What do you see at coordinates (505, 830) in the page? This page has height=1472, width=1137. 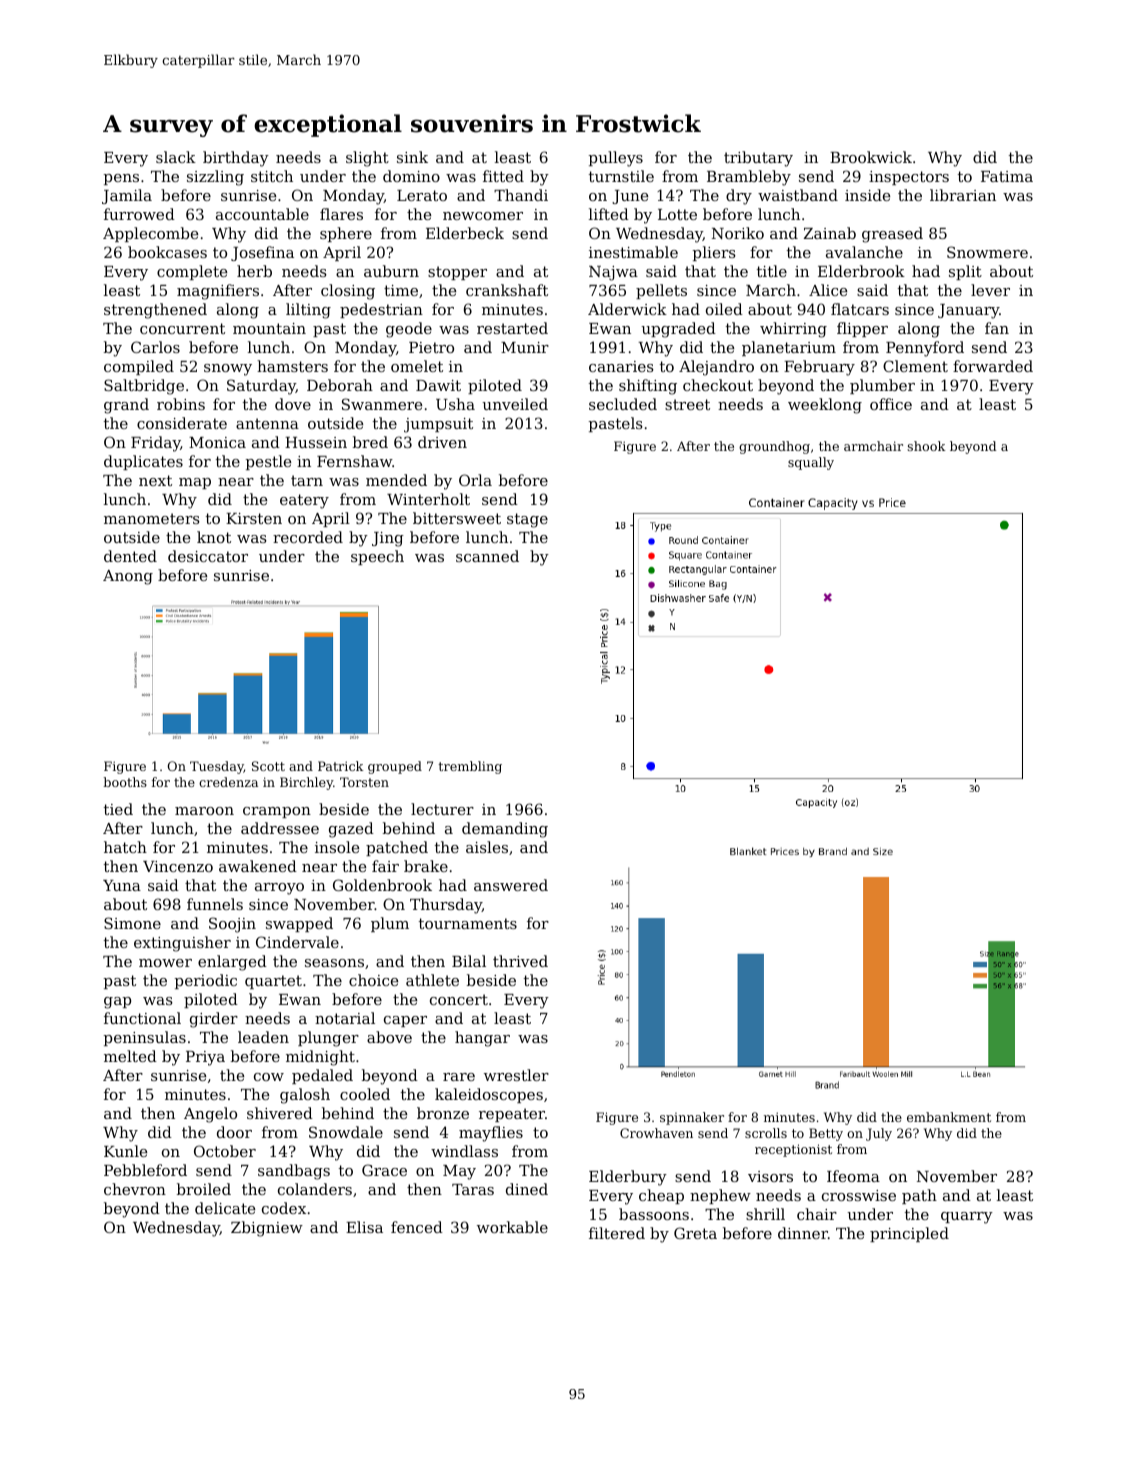 I see `demanding` at bounding box center [505, 830].
